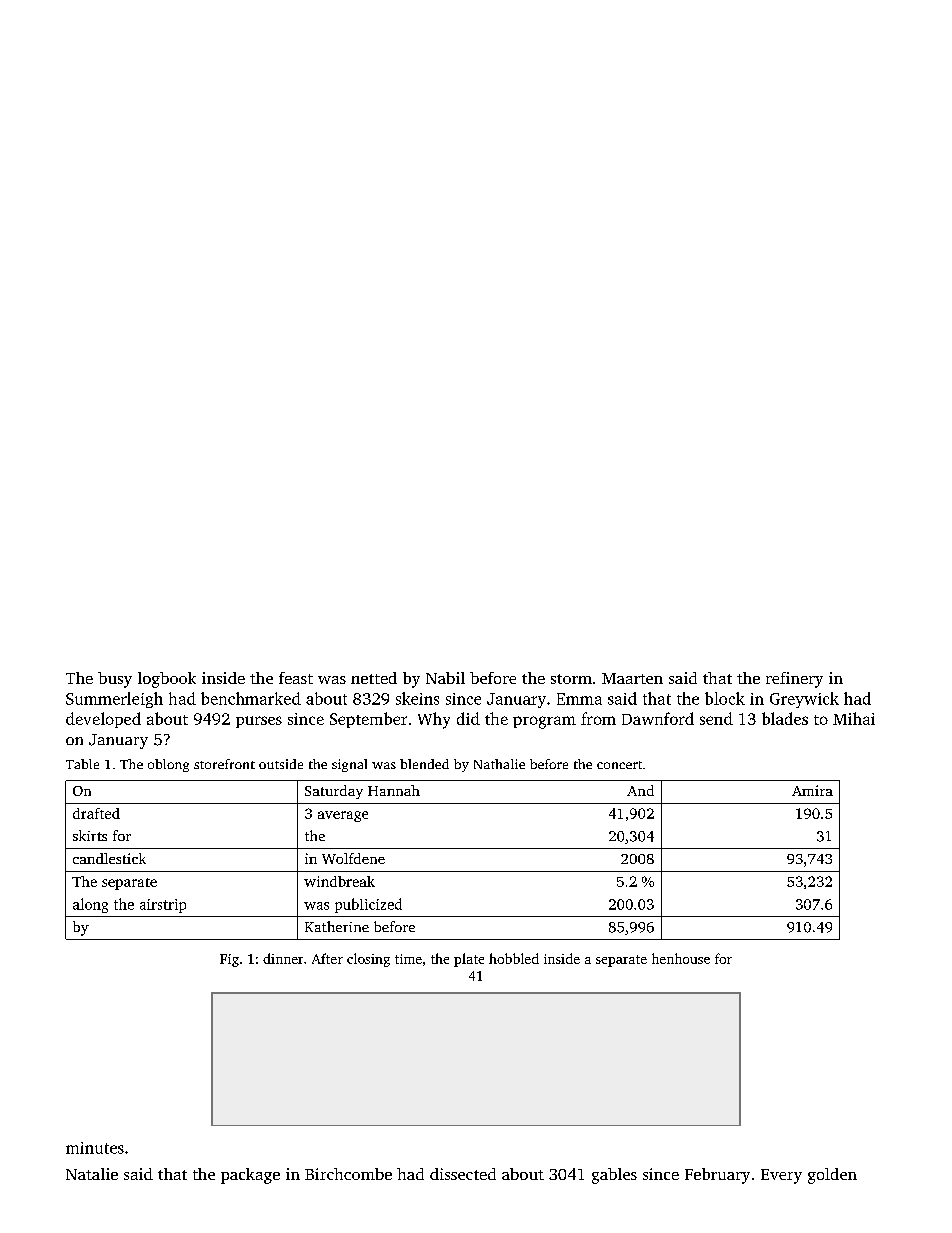  I want to click on program, so click(544, 722).
